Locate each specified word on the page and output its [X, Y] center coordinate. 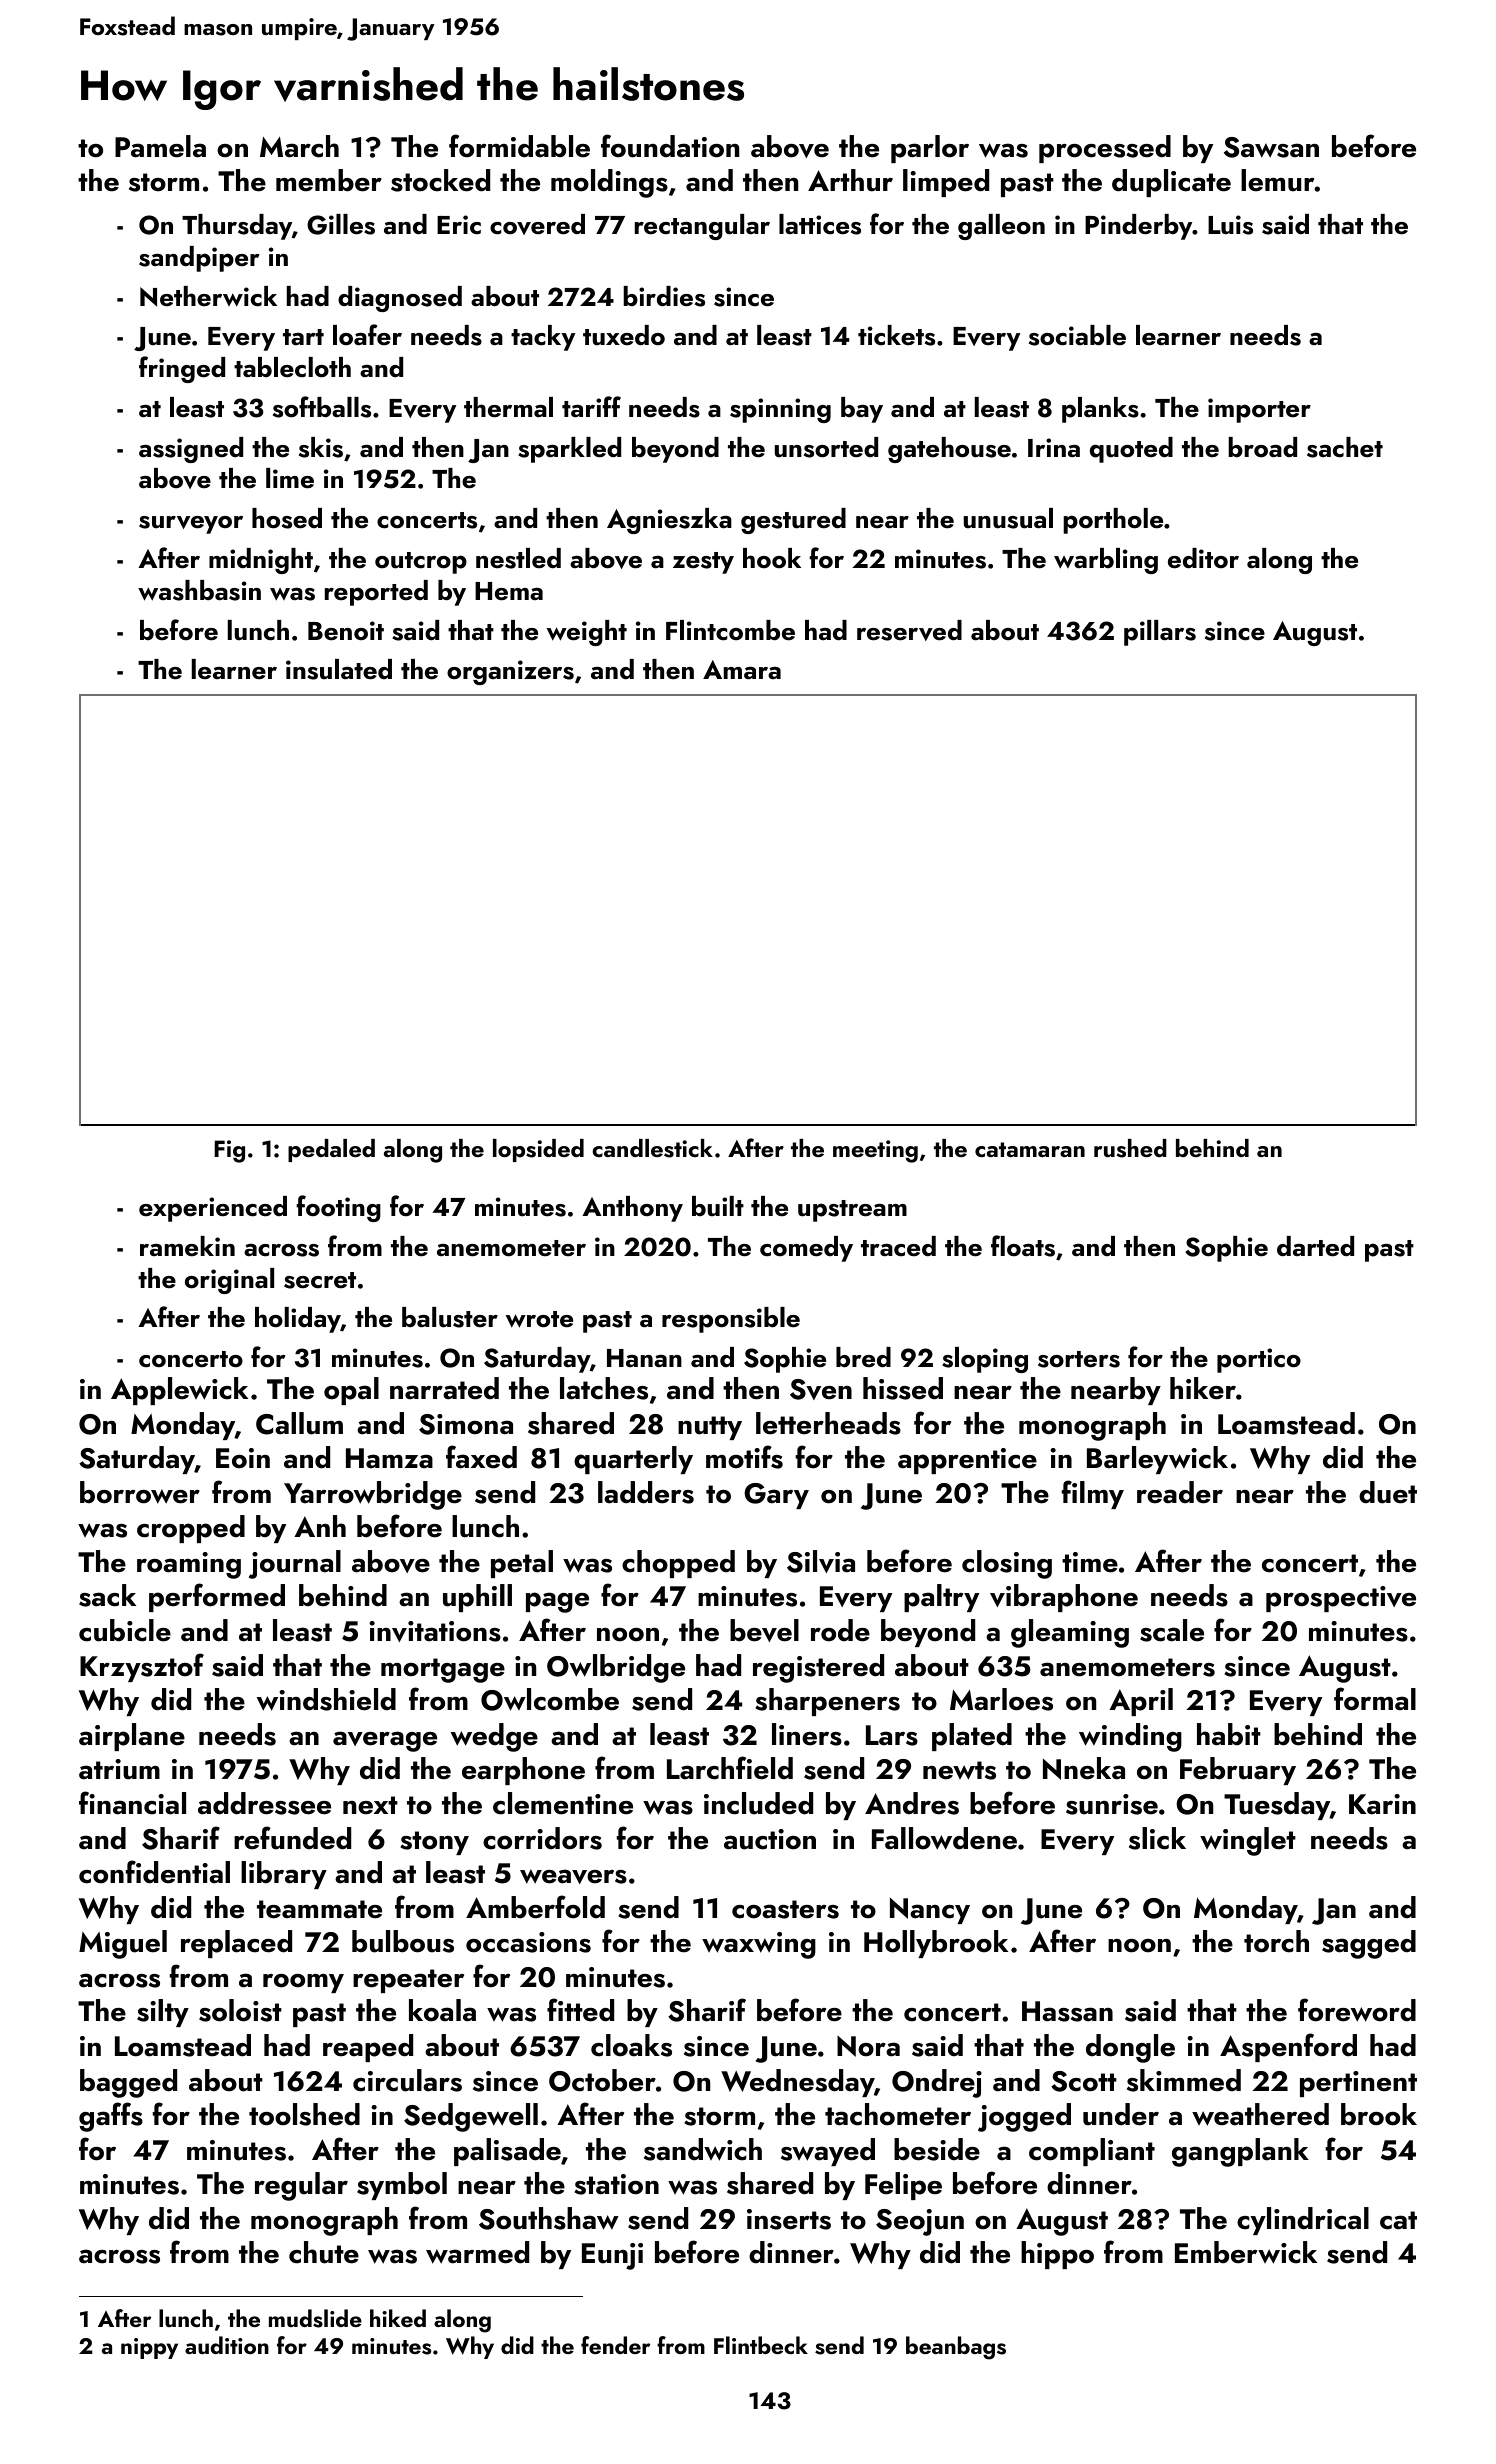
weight [587, 633]
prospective [1341, 1599]
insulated [339, 669]
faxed [481, 1457]
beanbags [956, 2348]
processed [1105, 149]
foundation [670, 146]
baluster [450, 1317]
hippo [1057, 2255]
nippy [149, 2348]
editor [1203, 558]
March [299, 146]
